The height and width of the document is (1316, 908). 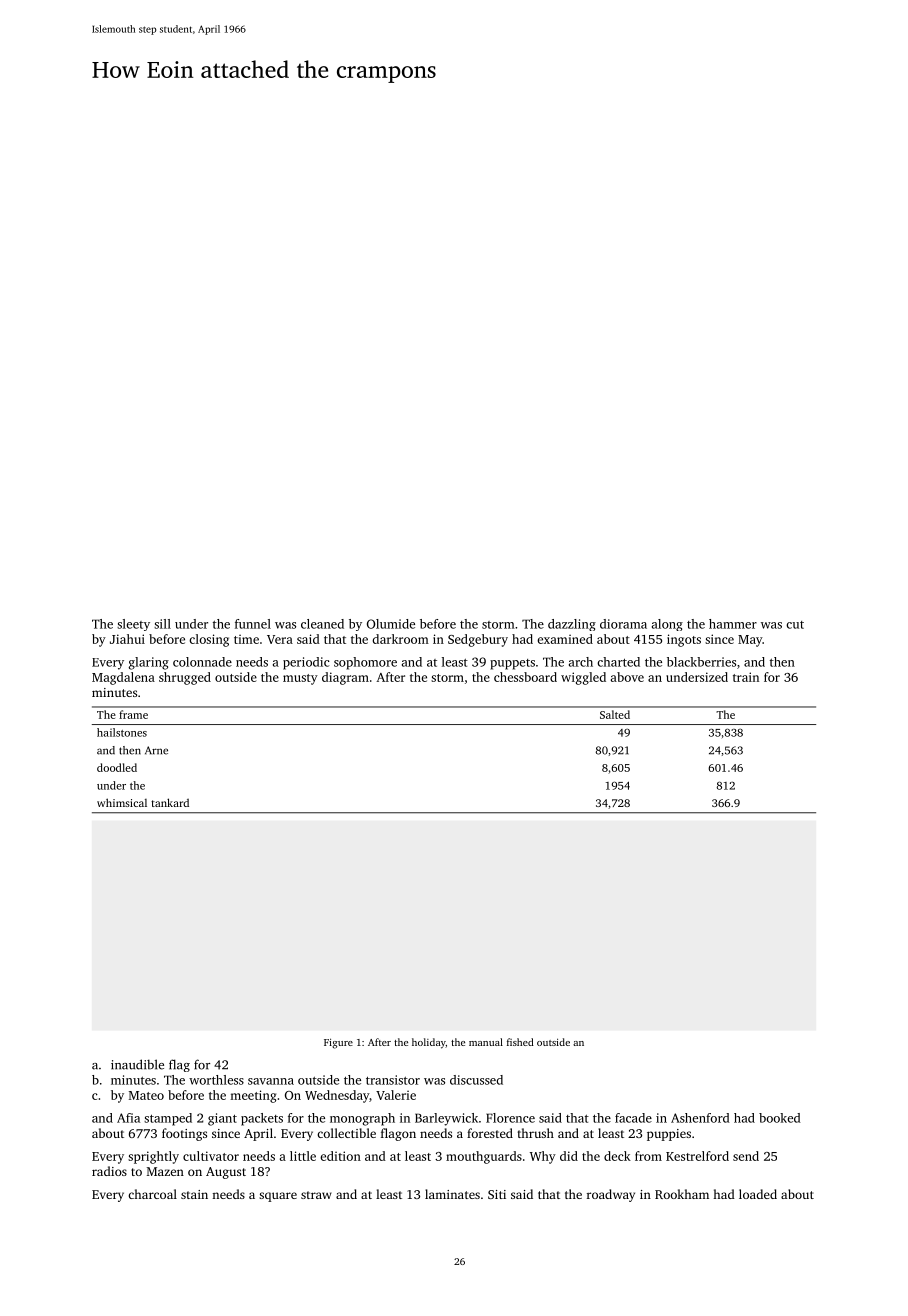 I want to click on booked, so click(x=780, y=1118).
